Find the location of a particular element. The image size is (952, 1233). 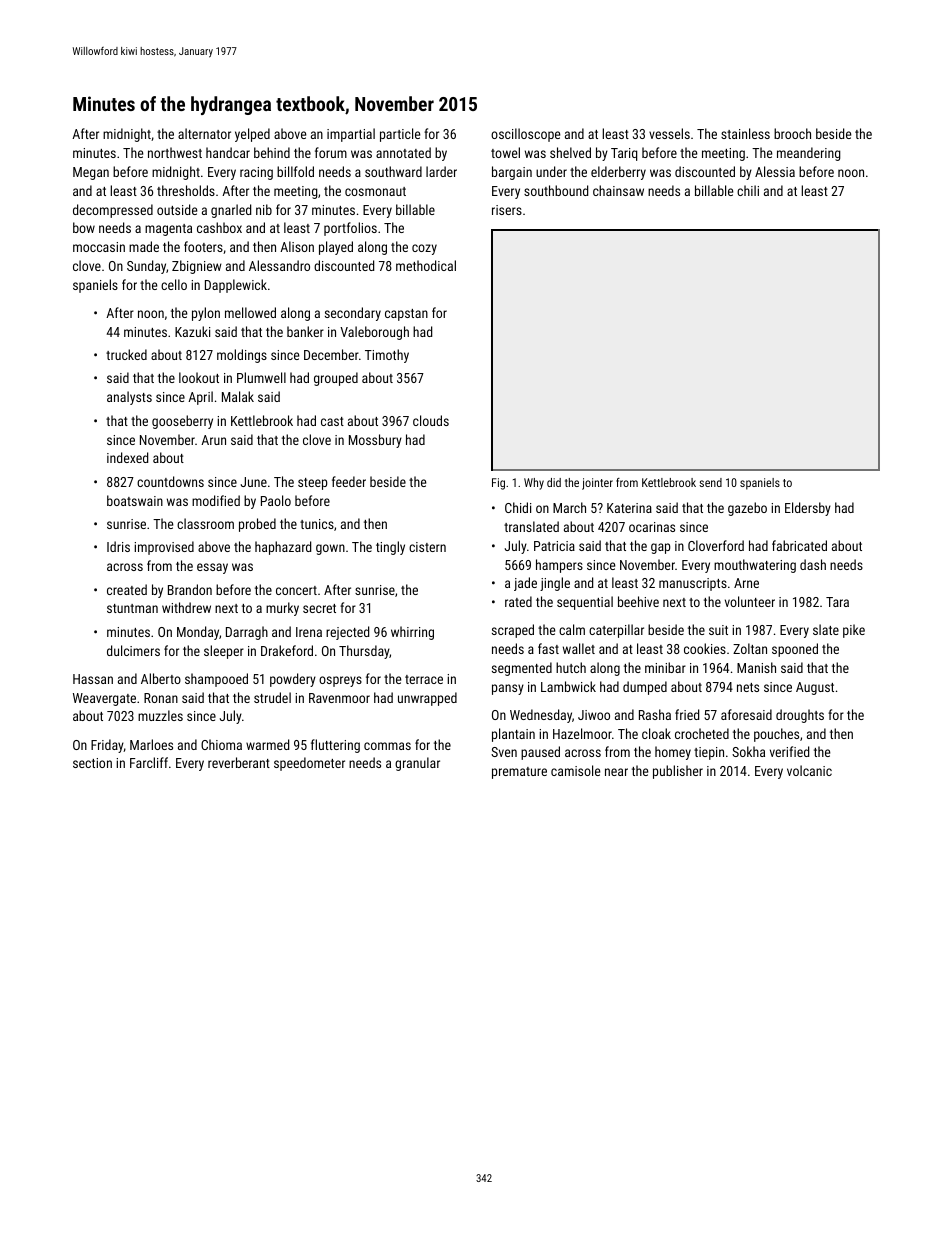

chainsaw is located at coordinates (618, 190).
